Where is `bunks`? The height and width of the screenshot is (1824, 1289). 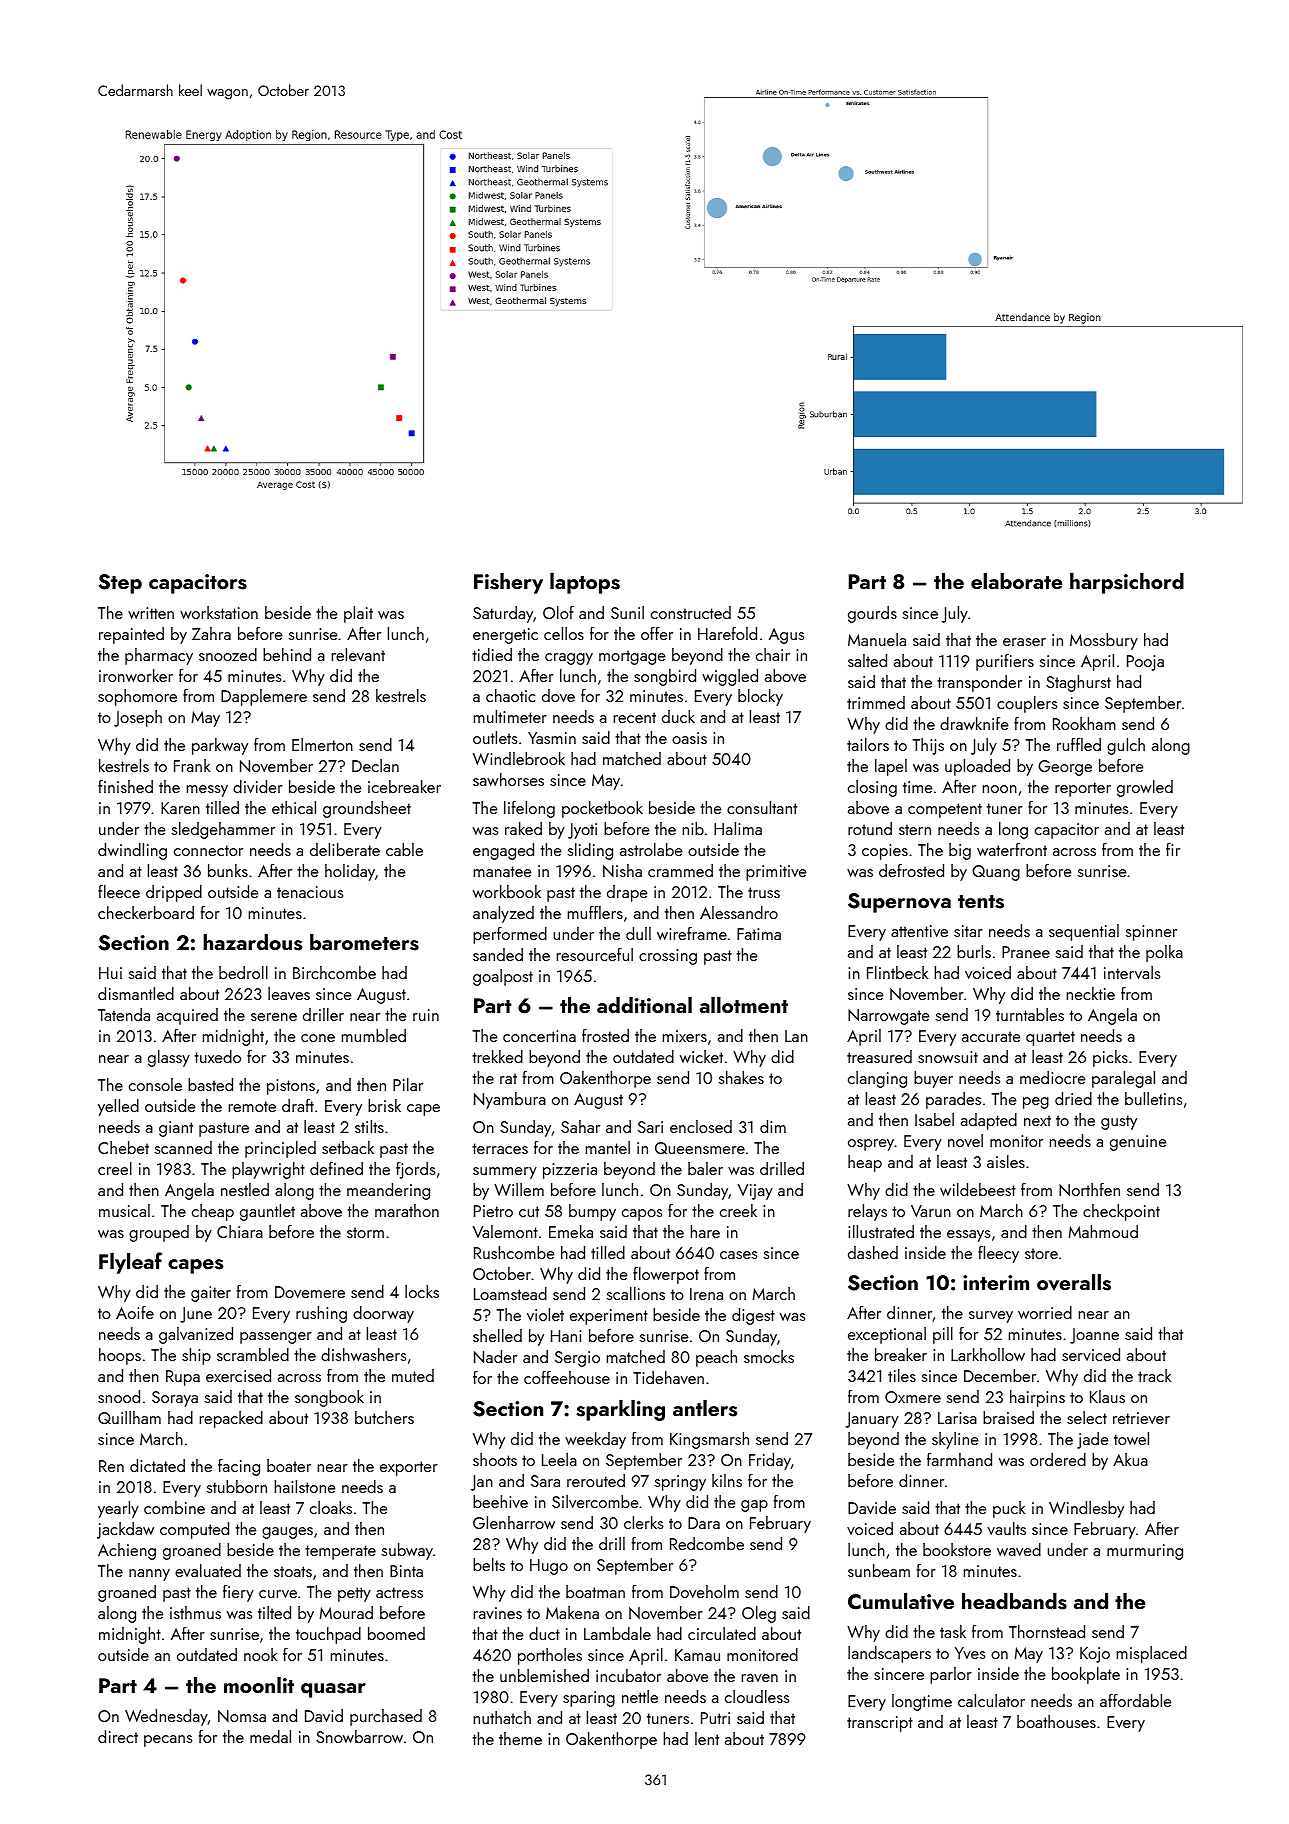
bunks is located at coordinates (228, 870).
